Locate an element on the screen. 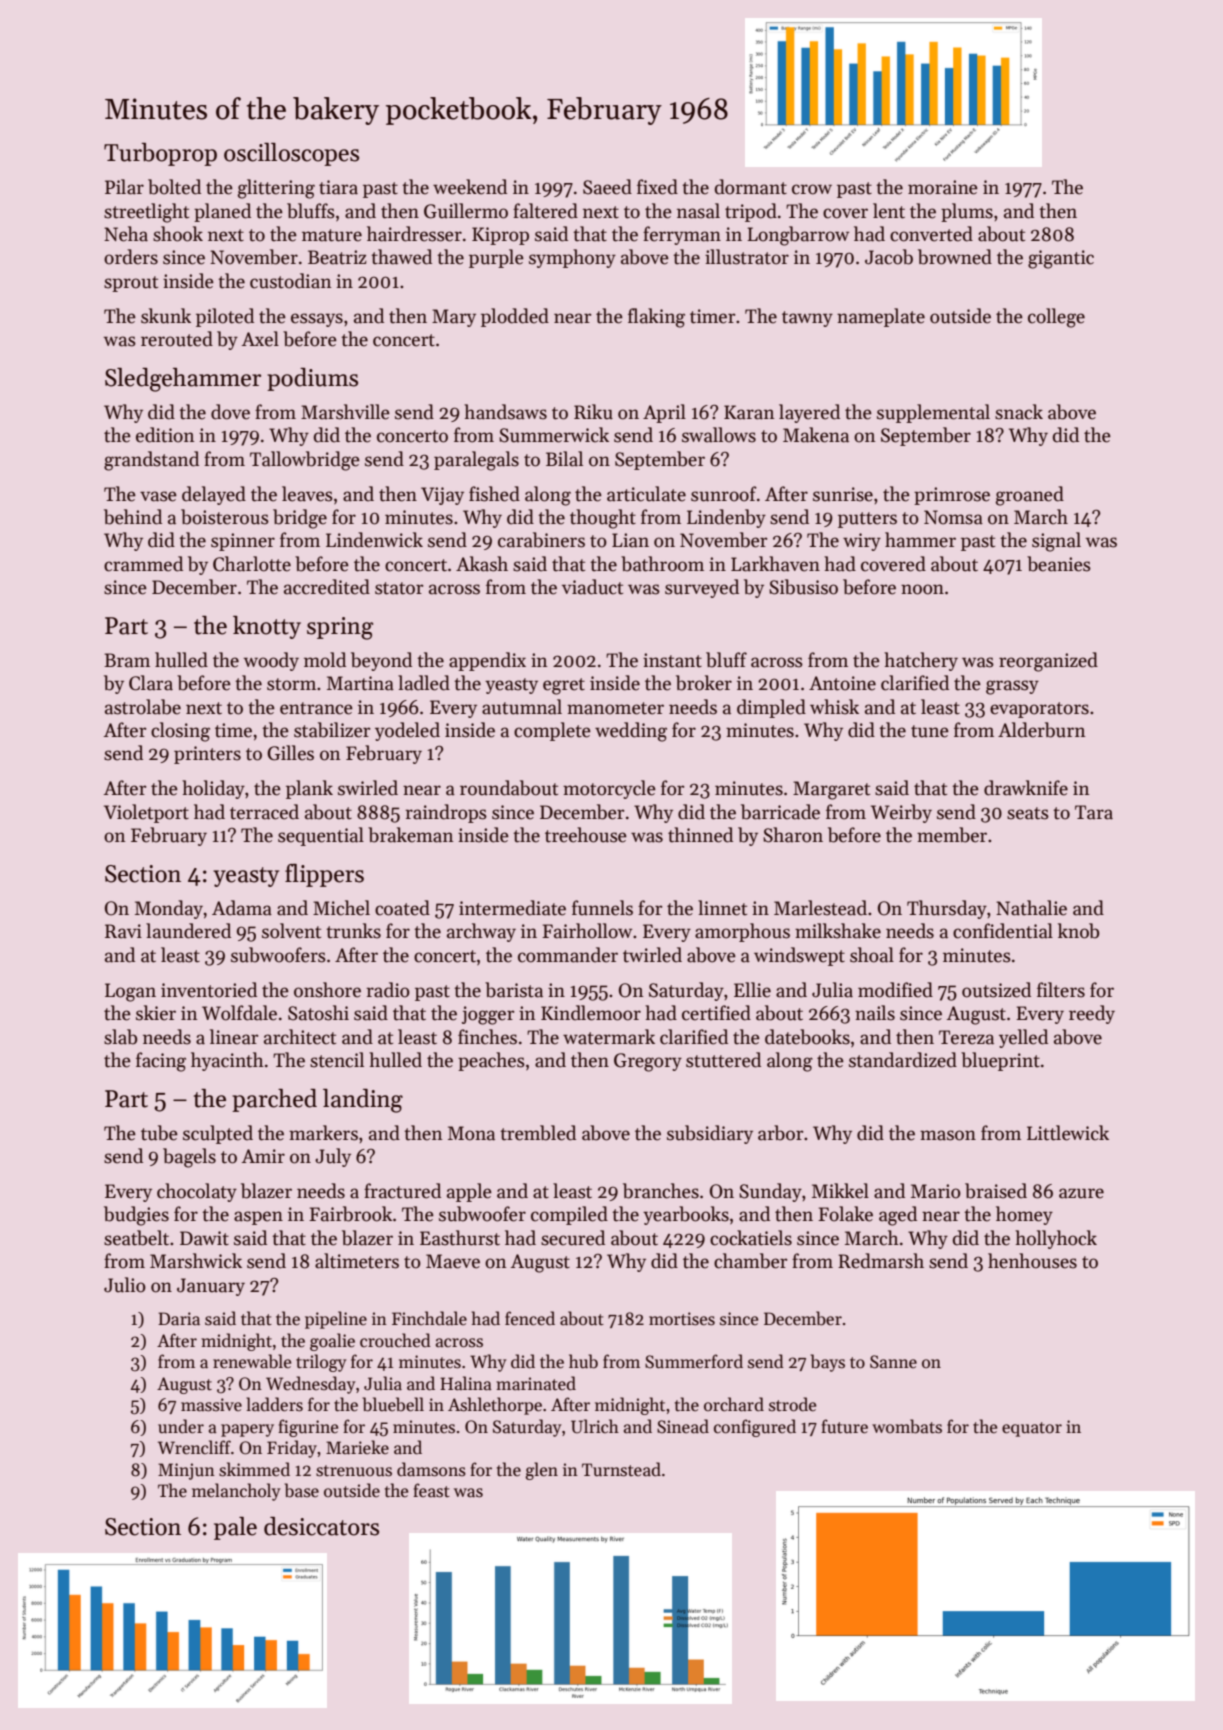  brakeman is located at coordinates (411, 835).
